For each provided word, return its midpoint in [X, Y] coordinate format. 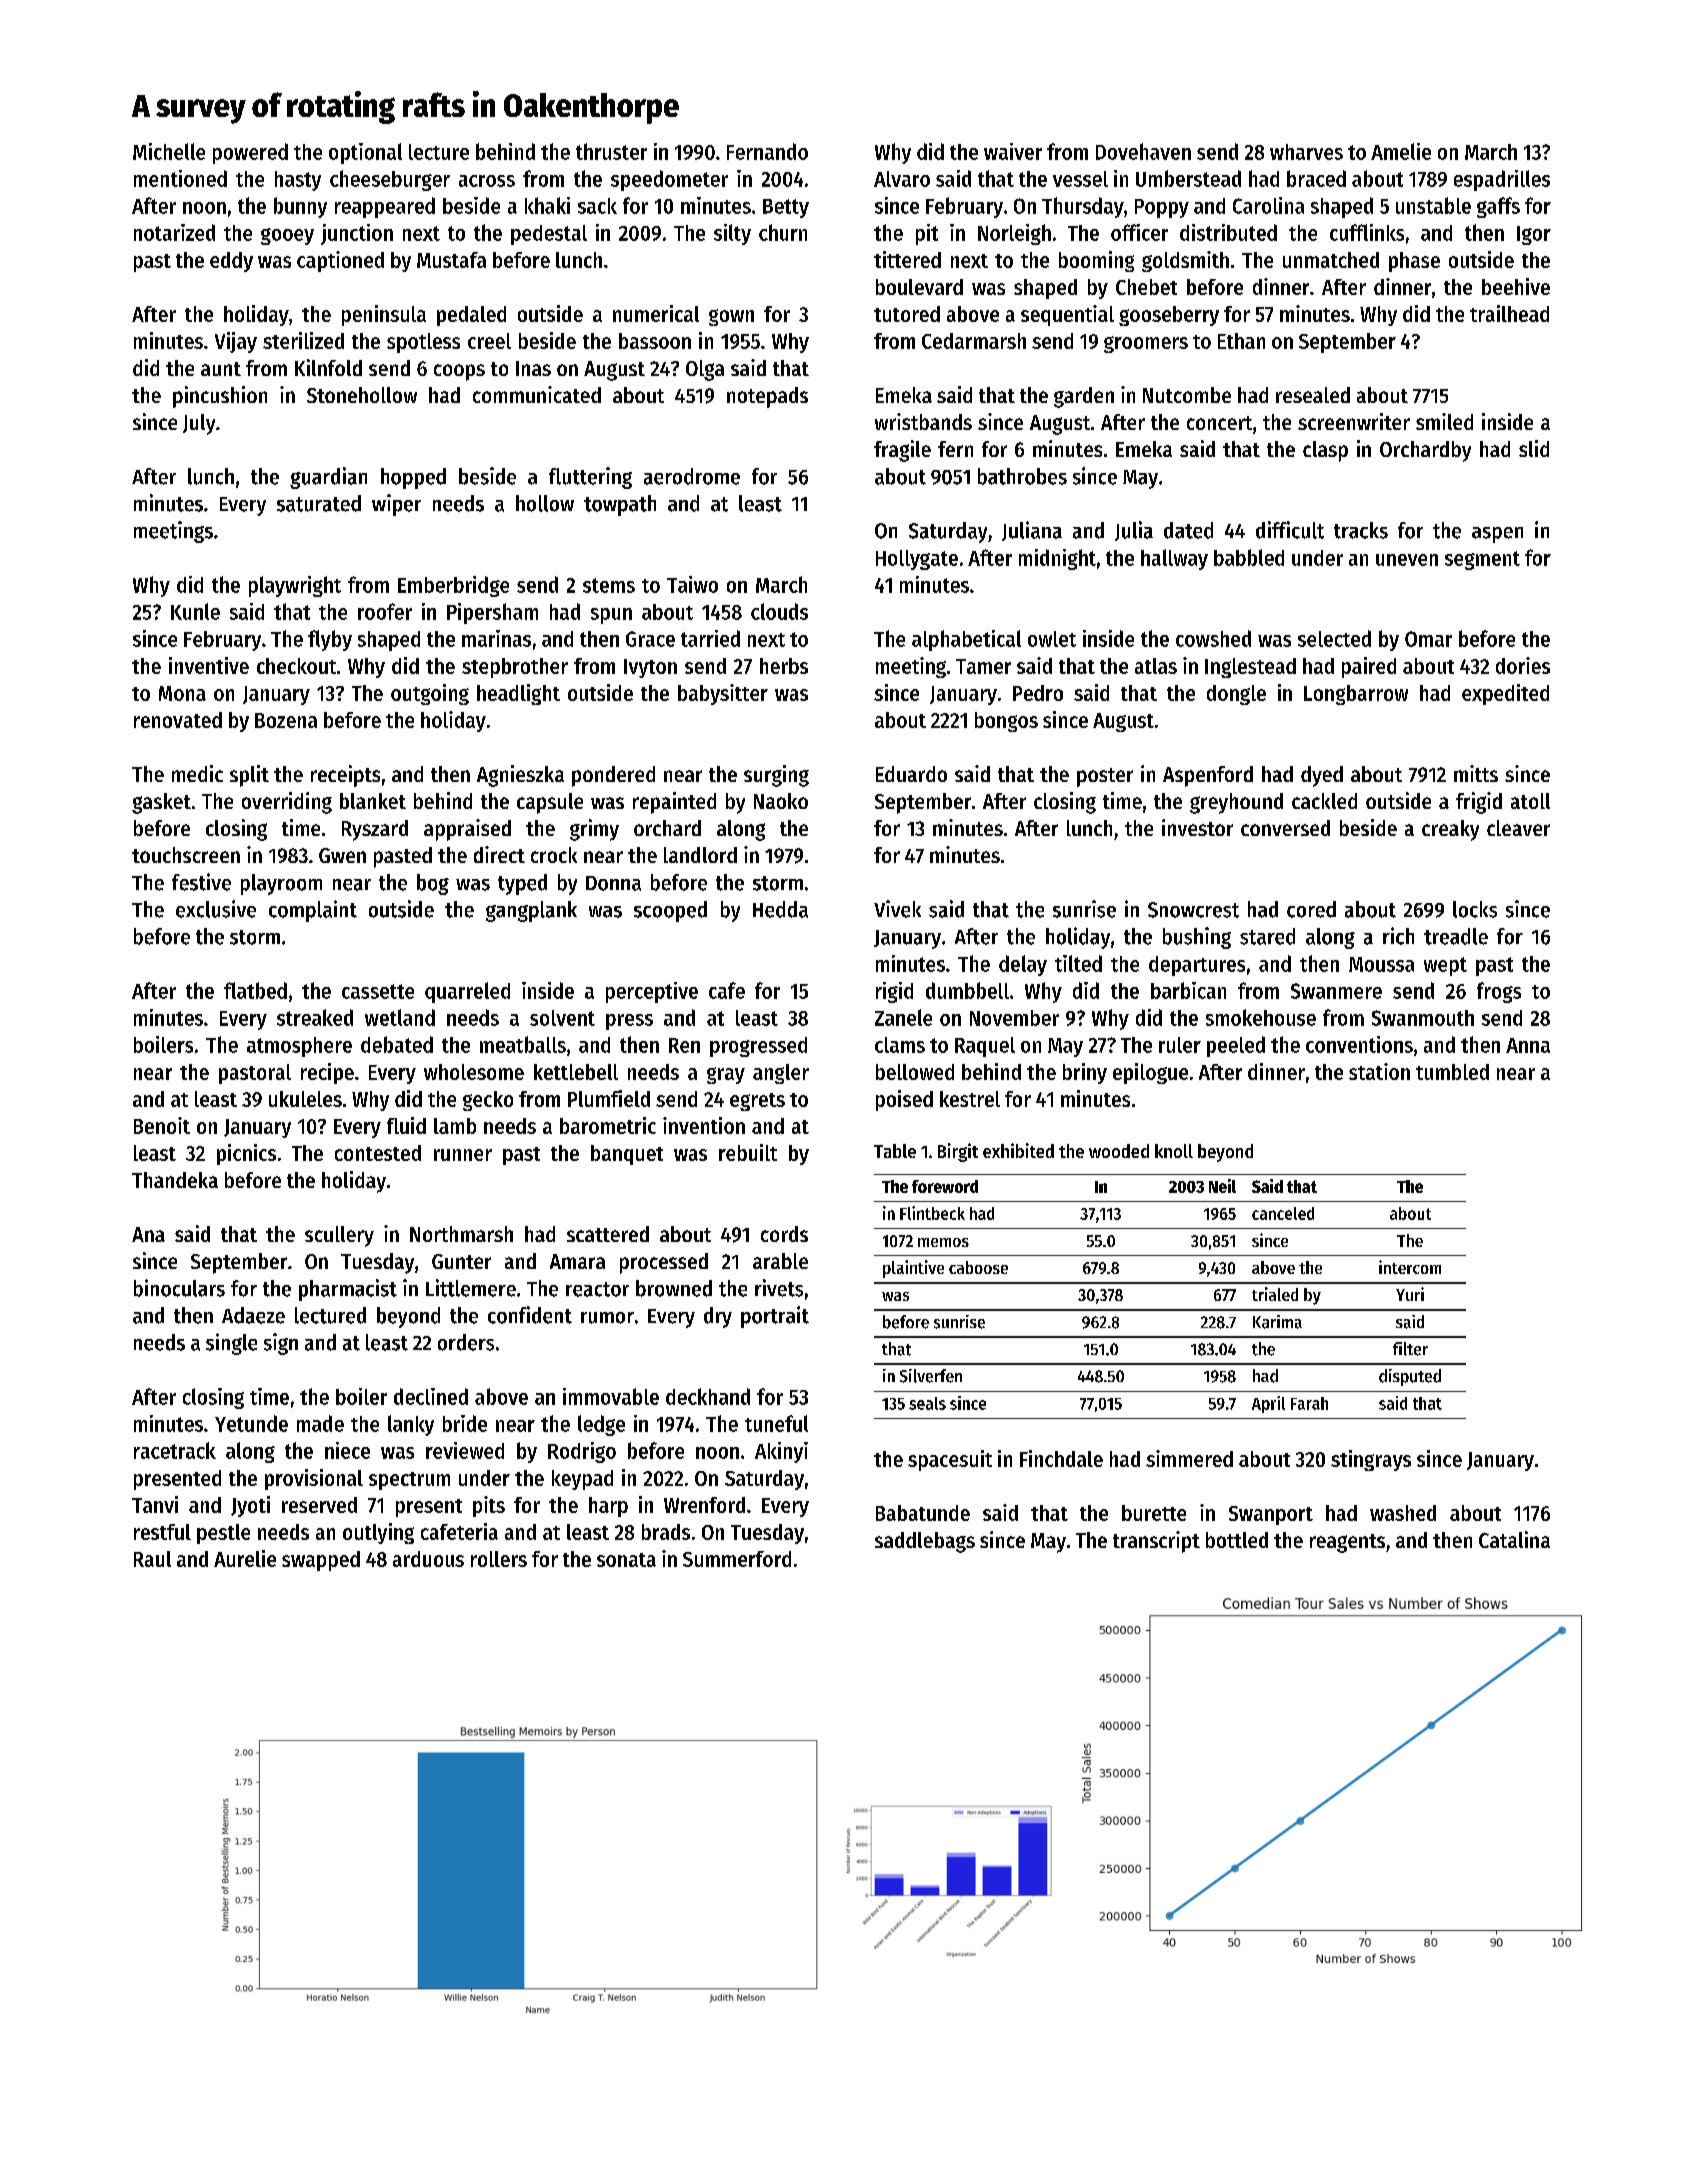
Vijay [236, 342]
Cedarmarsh [974, 341]
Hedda [780, 909]
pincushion [220, 397]
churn [783, 232]
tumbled [1452, 1072]
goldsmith [1185, 261]
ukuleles [305, 1099]
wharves [1306, 152]
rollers [499, 1559]
